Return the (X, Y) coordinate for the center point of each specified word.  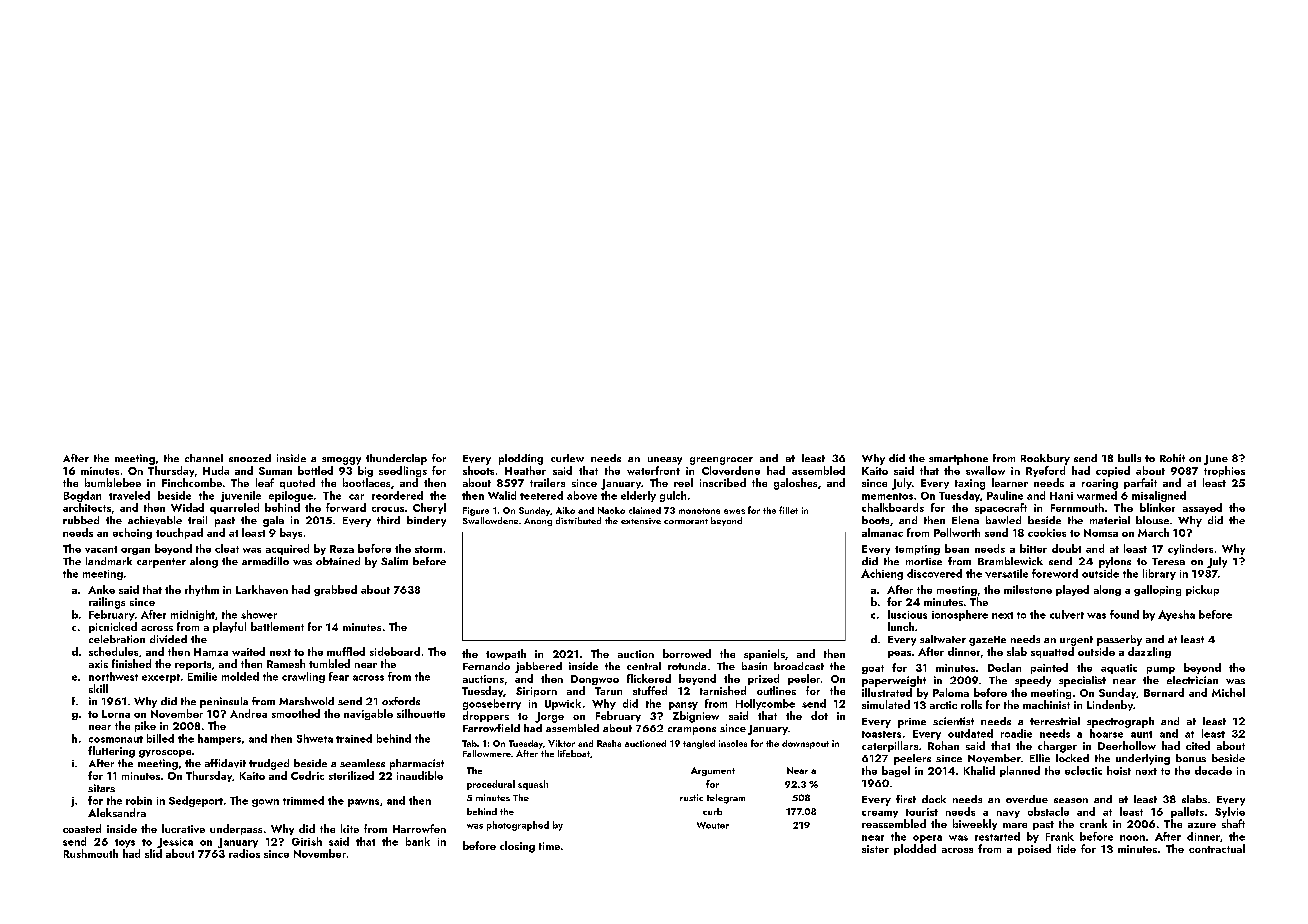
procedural (491, 785)
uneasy (665, 461)
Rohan (943, 745)
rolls (971, 704)
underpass (236, 829)
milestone (1028, 589)
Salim (394, 561)
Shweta (315, 738)
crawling (303, 677)
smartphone (958, 459)
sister (875, 849)
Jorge (549, 717)
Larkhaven (262, 589)
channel (204, 458)
